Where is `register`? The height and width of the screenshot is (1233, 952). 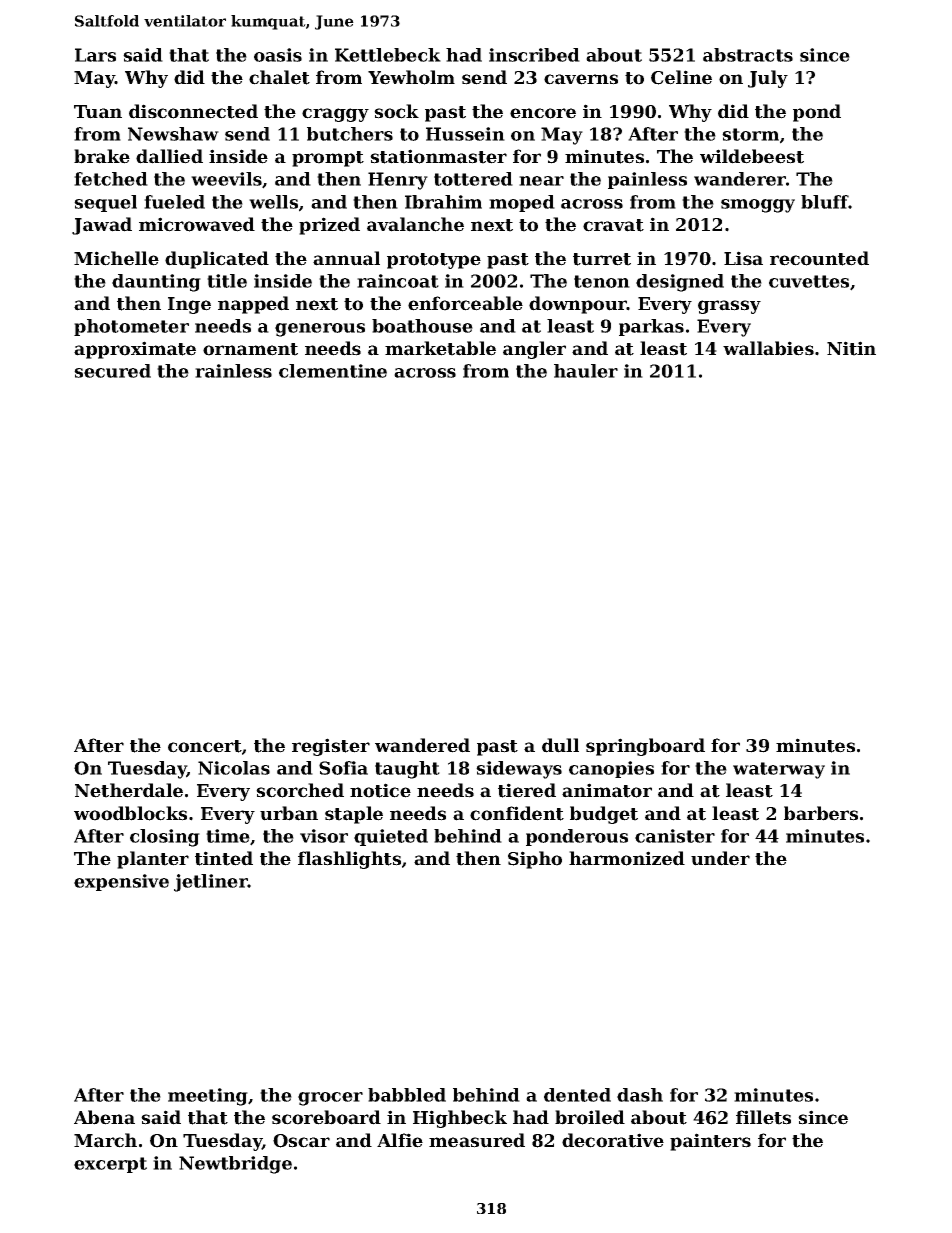 register is located at coordinates (331, 747).
